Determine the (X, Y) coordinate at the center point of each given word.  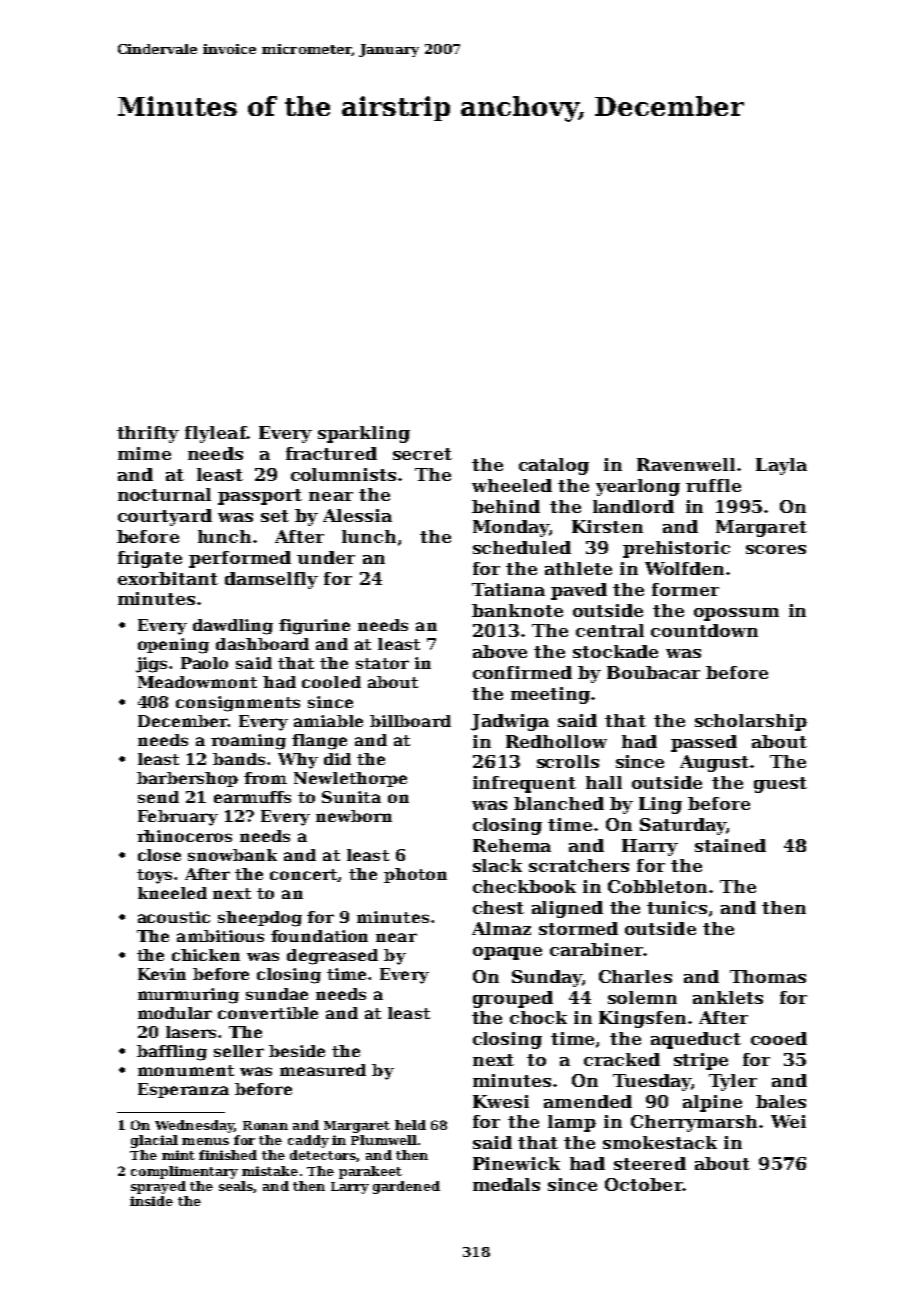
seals (236, 1186)
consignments (238, 704)
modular (175, 1013)
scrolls (568, 761)
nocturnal (164, 494)
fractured (331, 453)
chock (538, 1017)
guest (780, 785)
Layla (781, 466)
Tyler (733, 1082)
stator (382, 663)
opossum (736, 614)
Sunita (351, 797)
